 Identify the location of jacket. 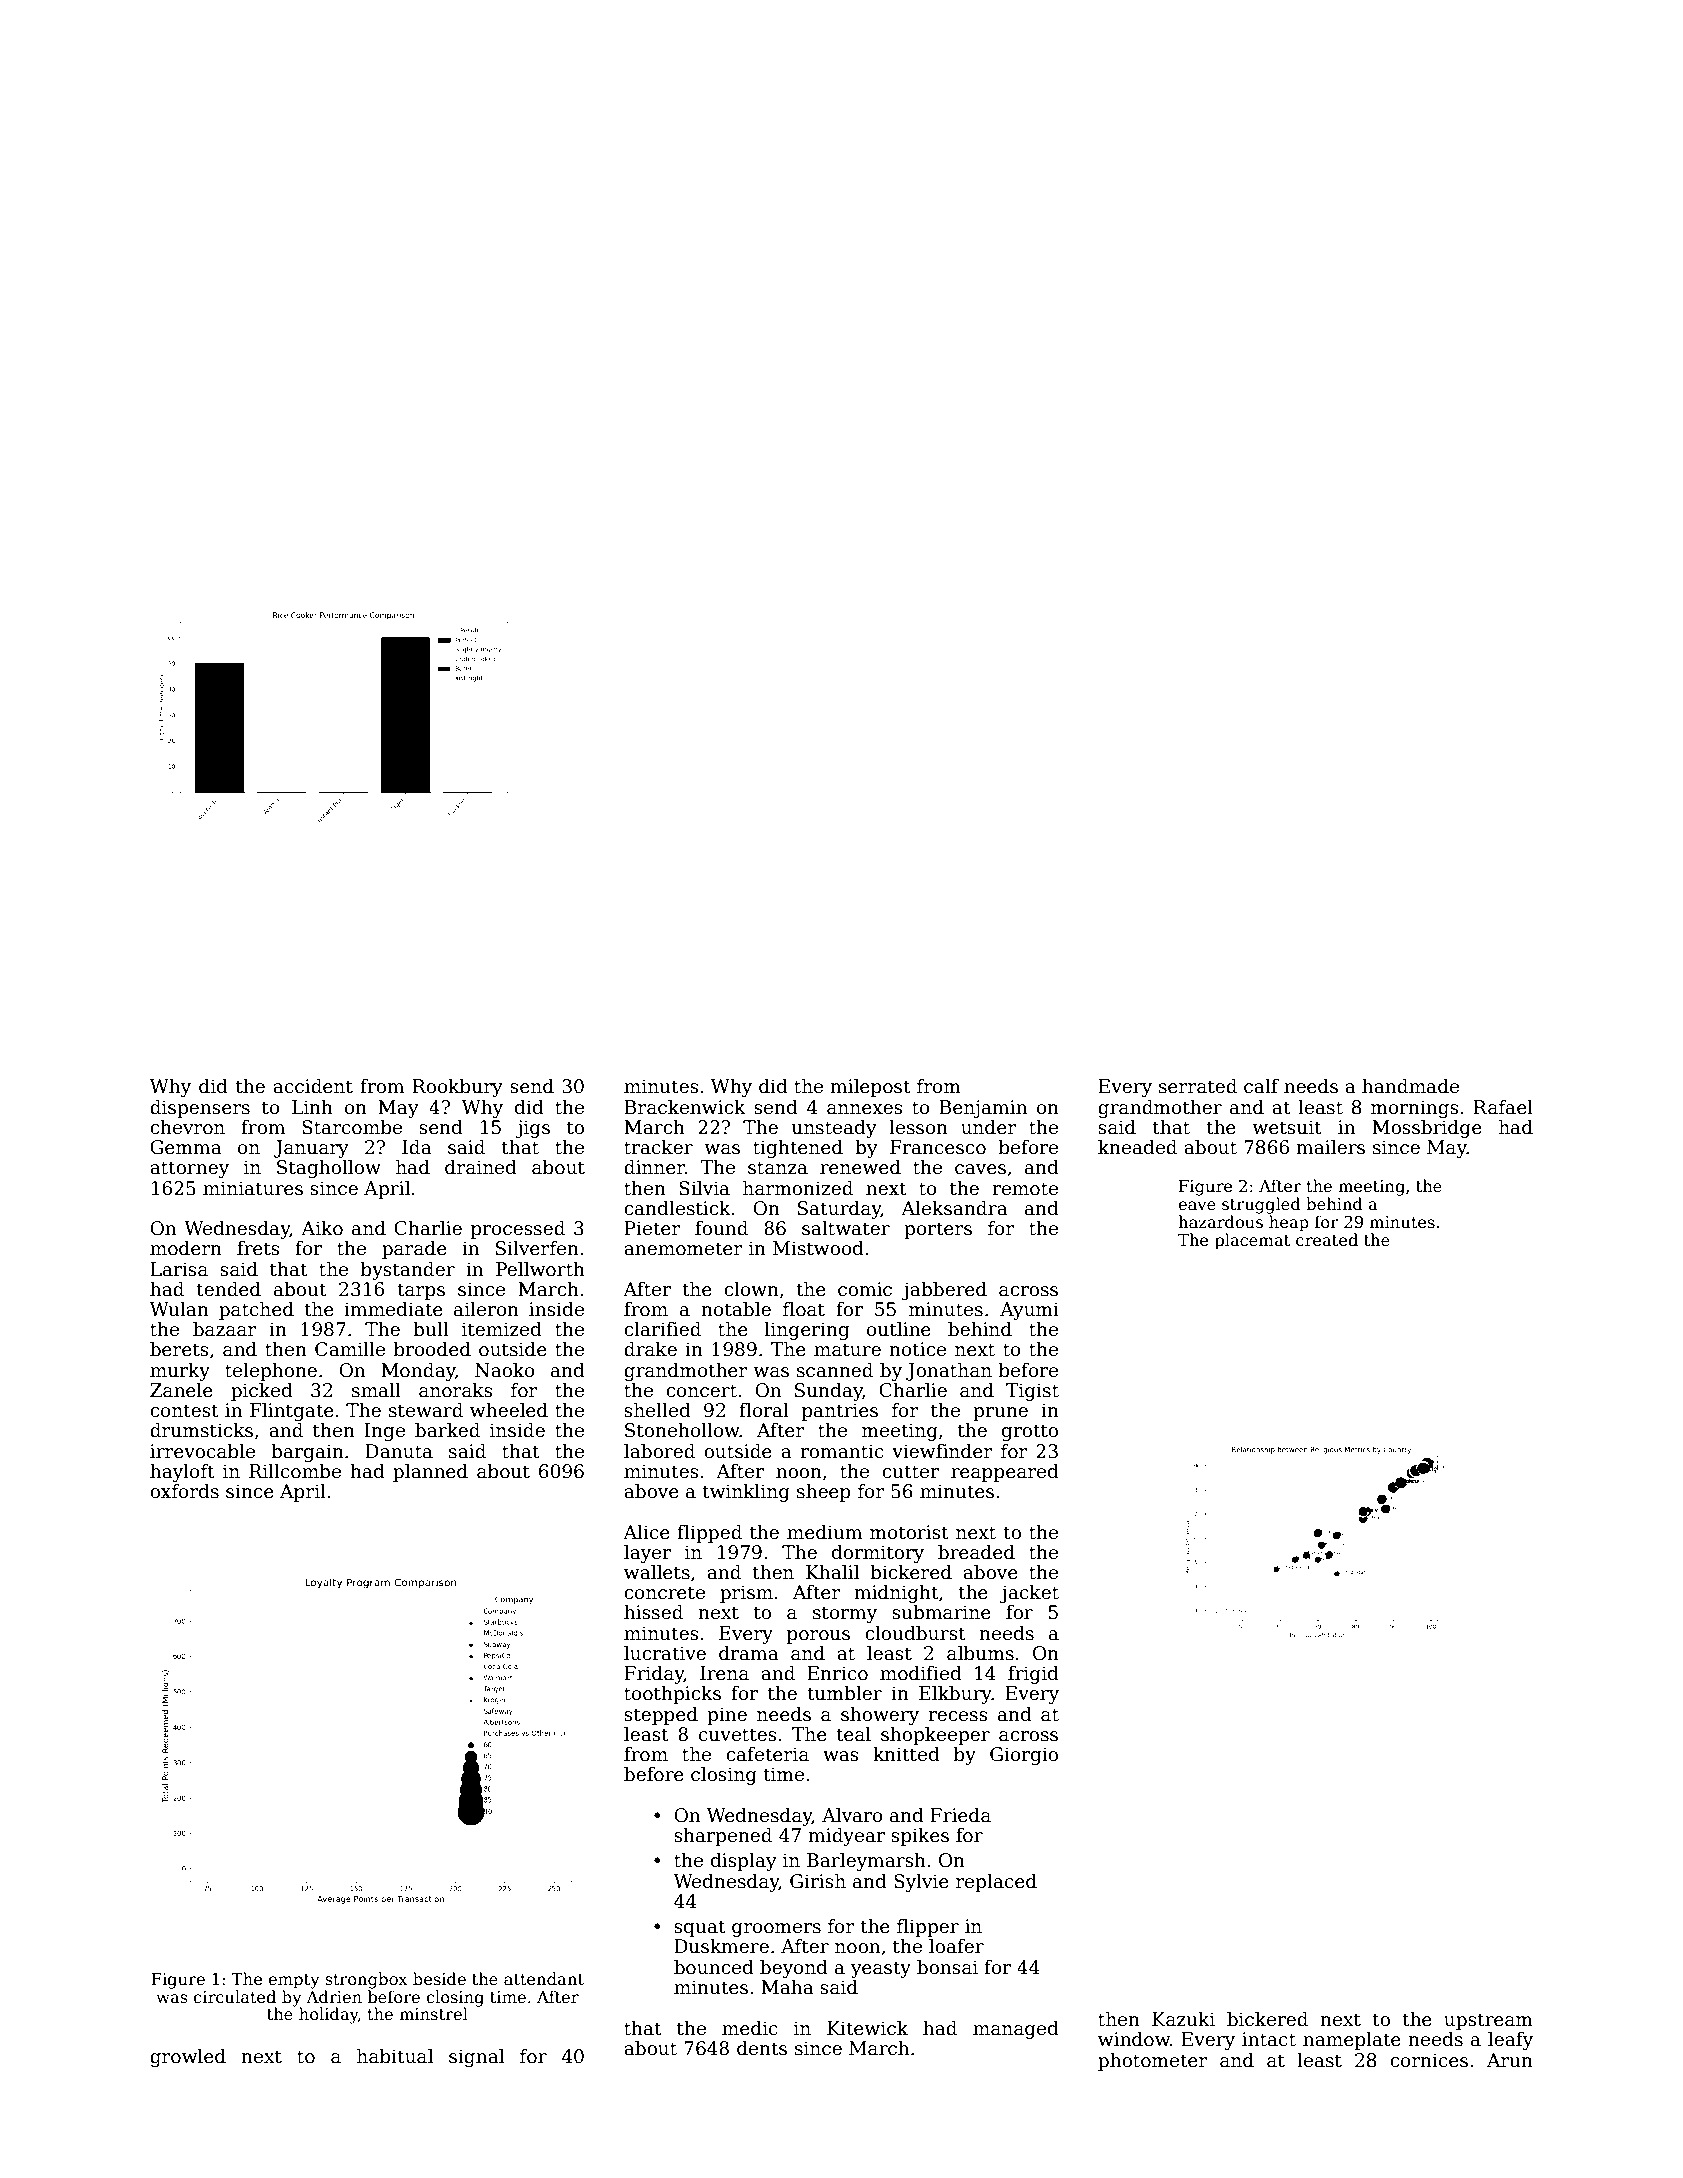
(1029, 1593).
